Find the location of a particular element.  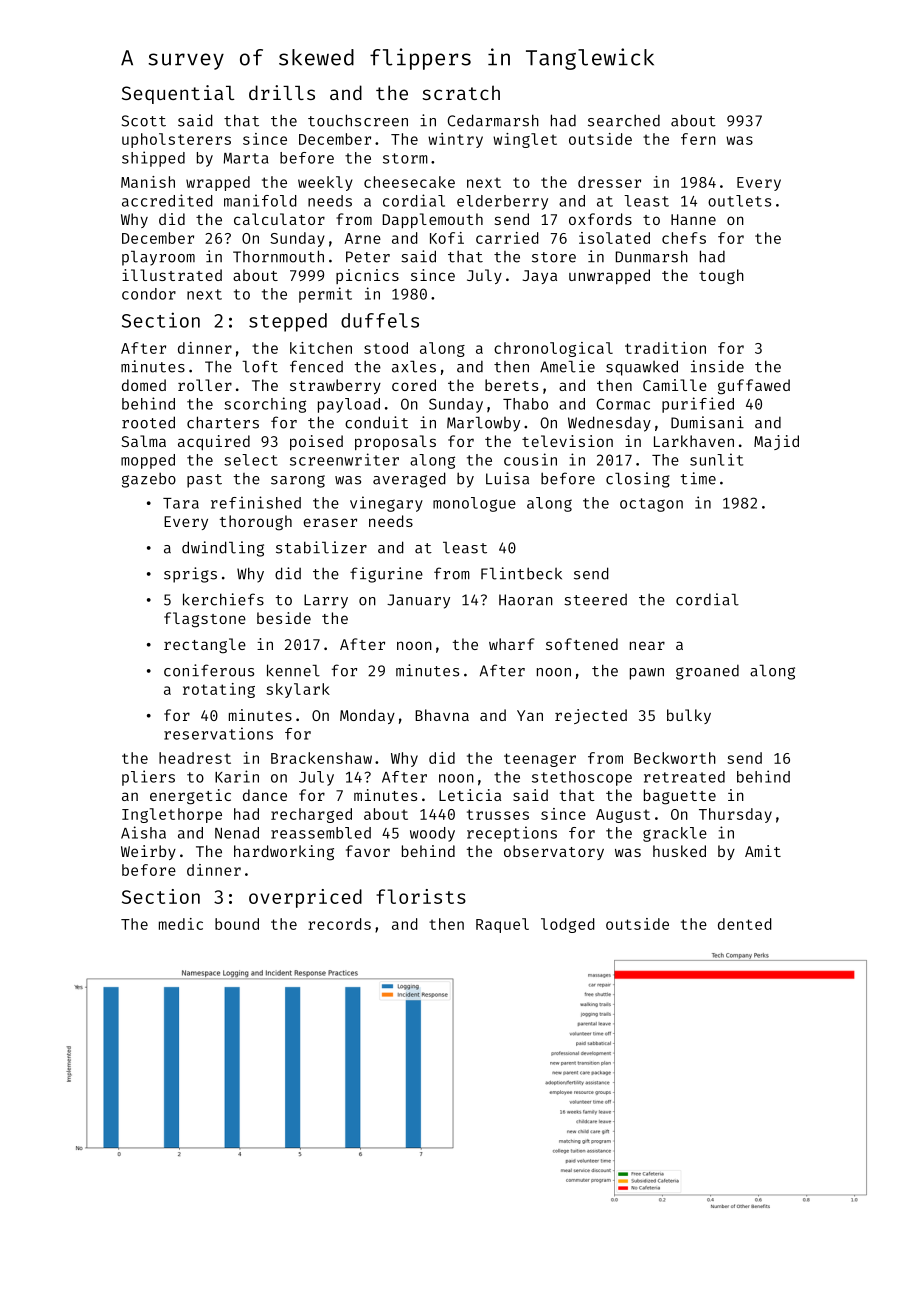

roller is located at coordinates (205, 385).
